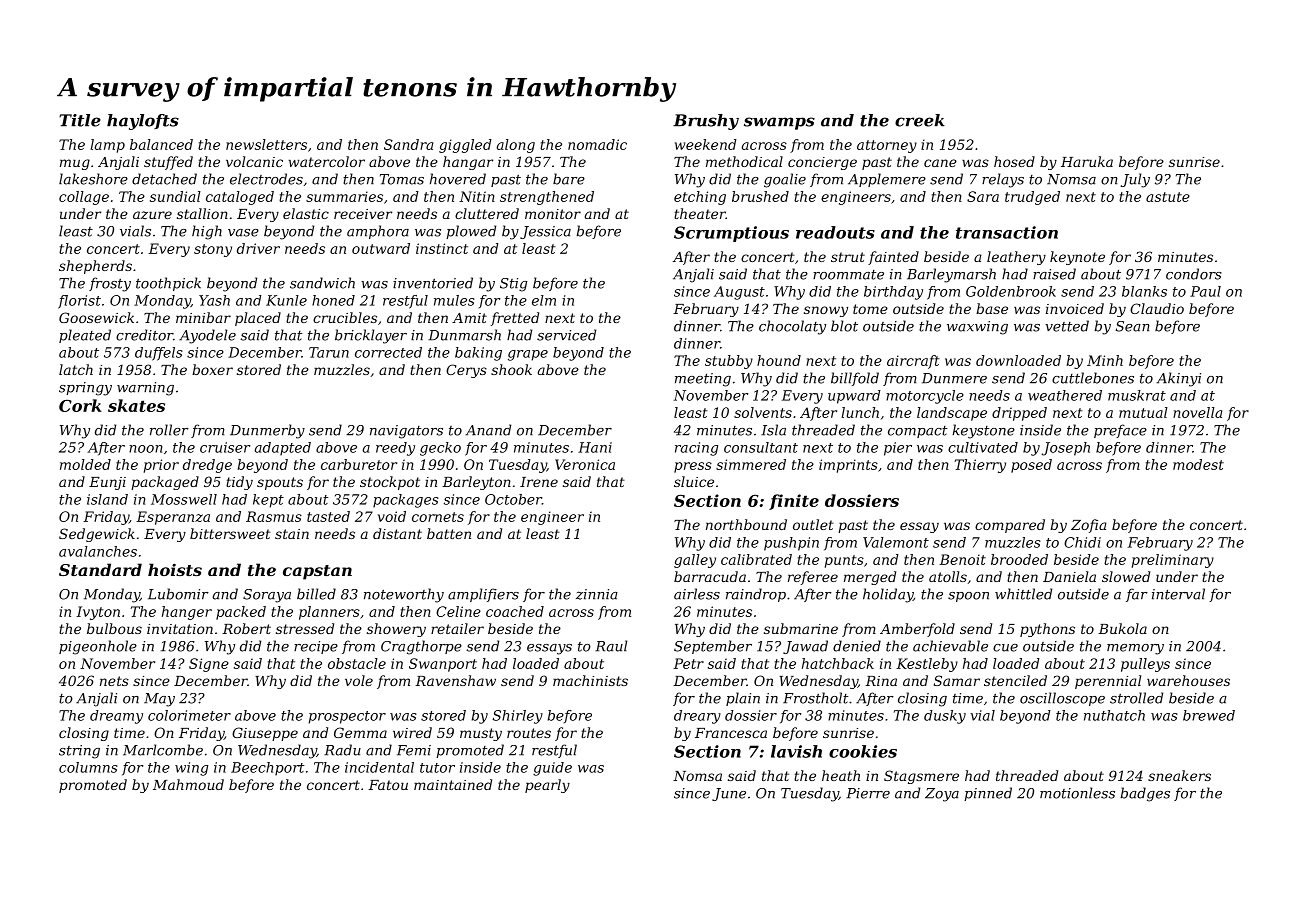  I want to click on keynote, so click(1077, 258).
